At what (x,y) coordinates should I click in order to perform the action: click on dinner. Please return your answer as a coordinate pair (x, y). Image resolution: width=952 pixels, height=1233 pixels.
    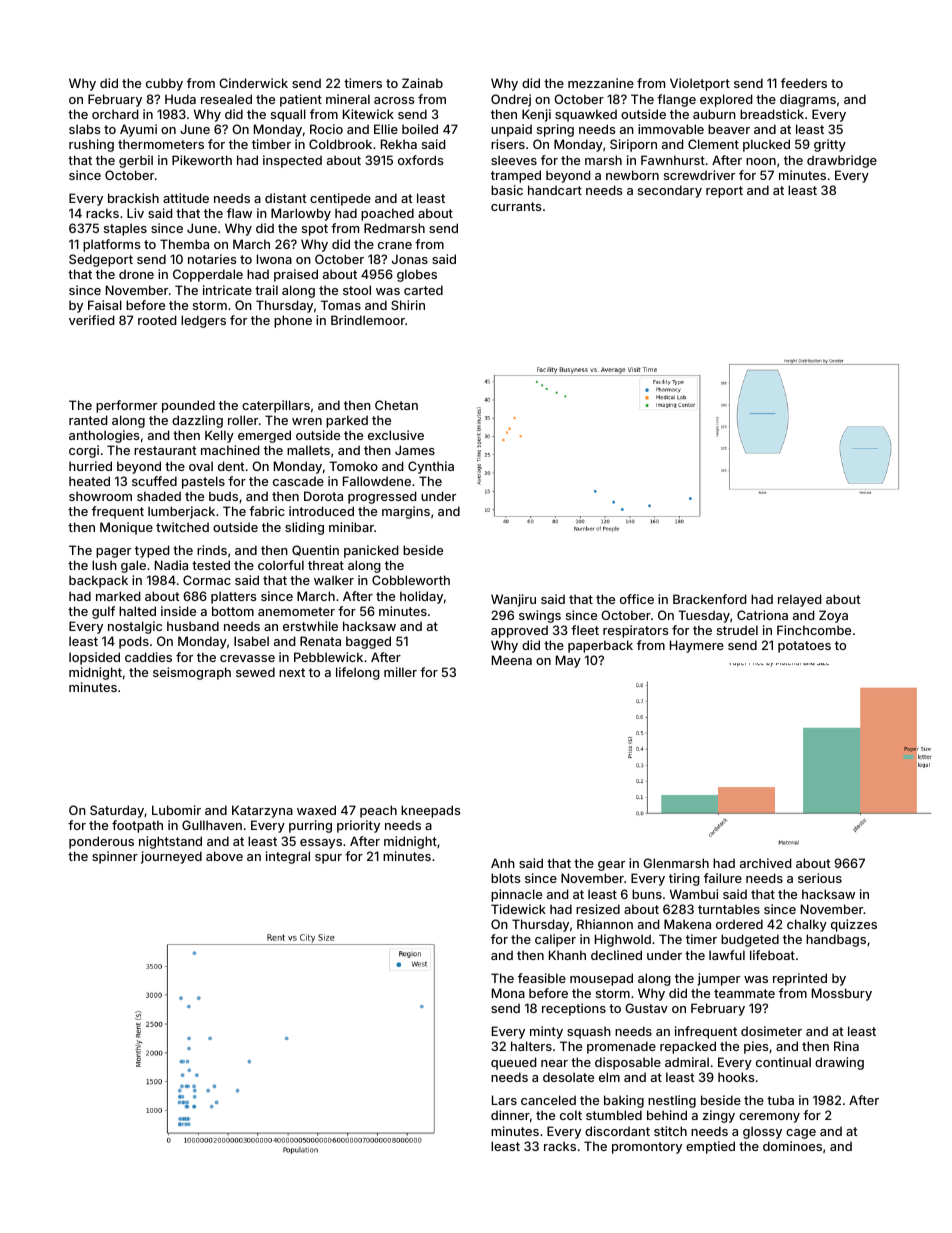
    Looking at the image, I should click on (510, 1115).
